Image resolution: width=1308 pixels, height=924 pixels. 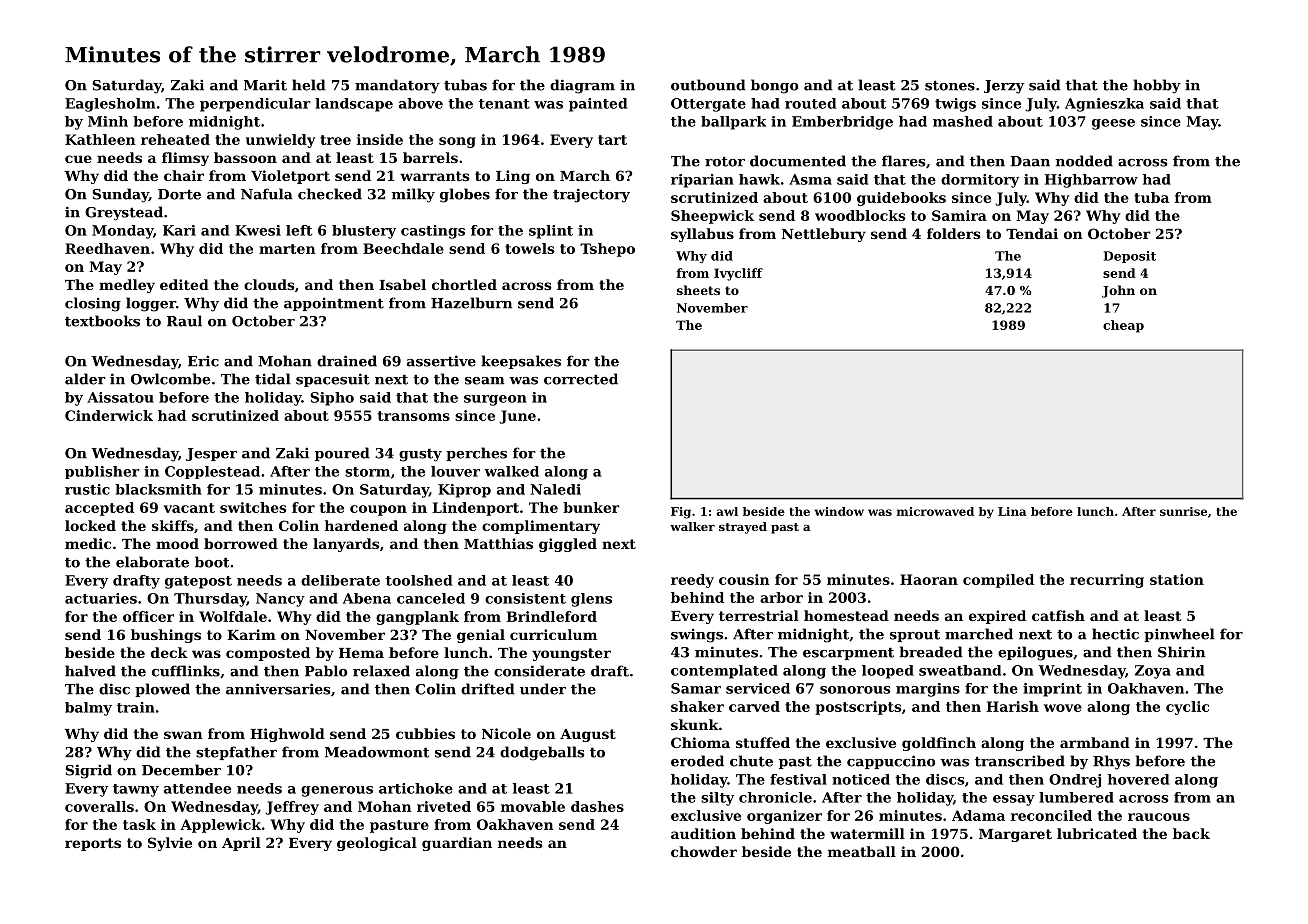 I want to click on hardened, so click(x=361, y=525).
